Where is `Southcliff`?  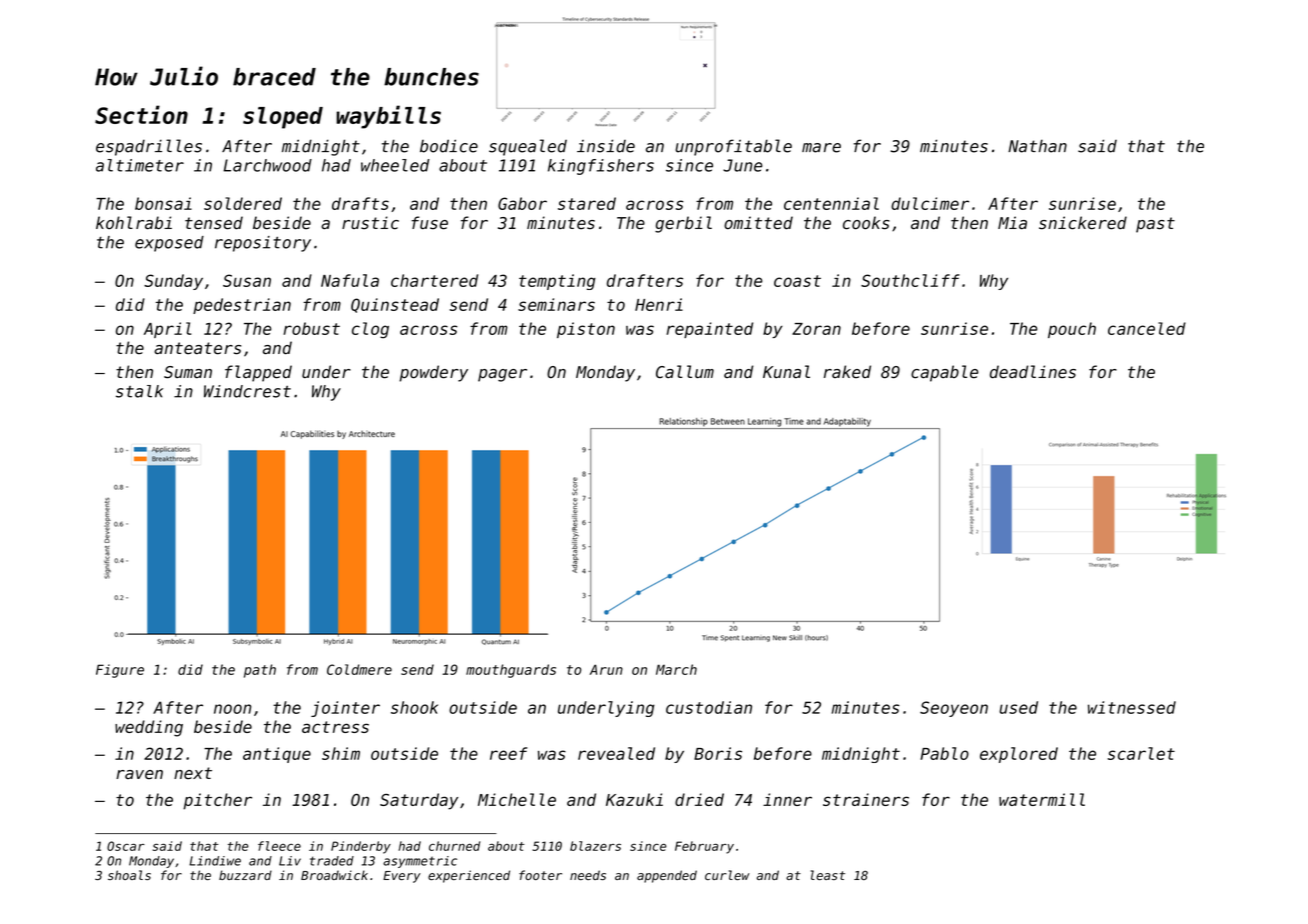
Southcliff is located at coordinates (910, 280).
